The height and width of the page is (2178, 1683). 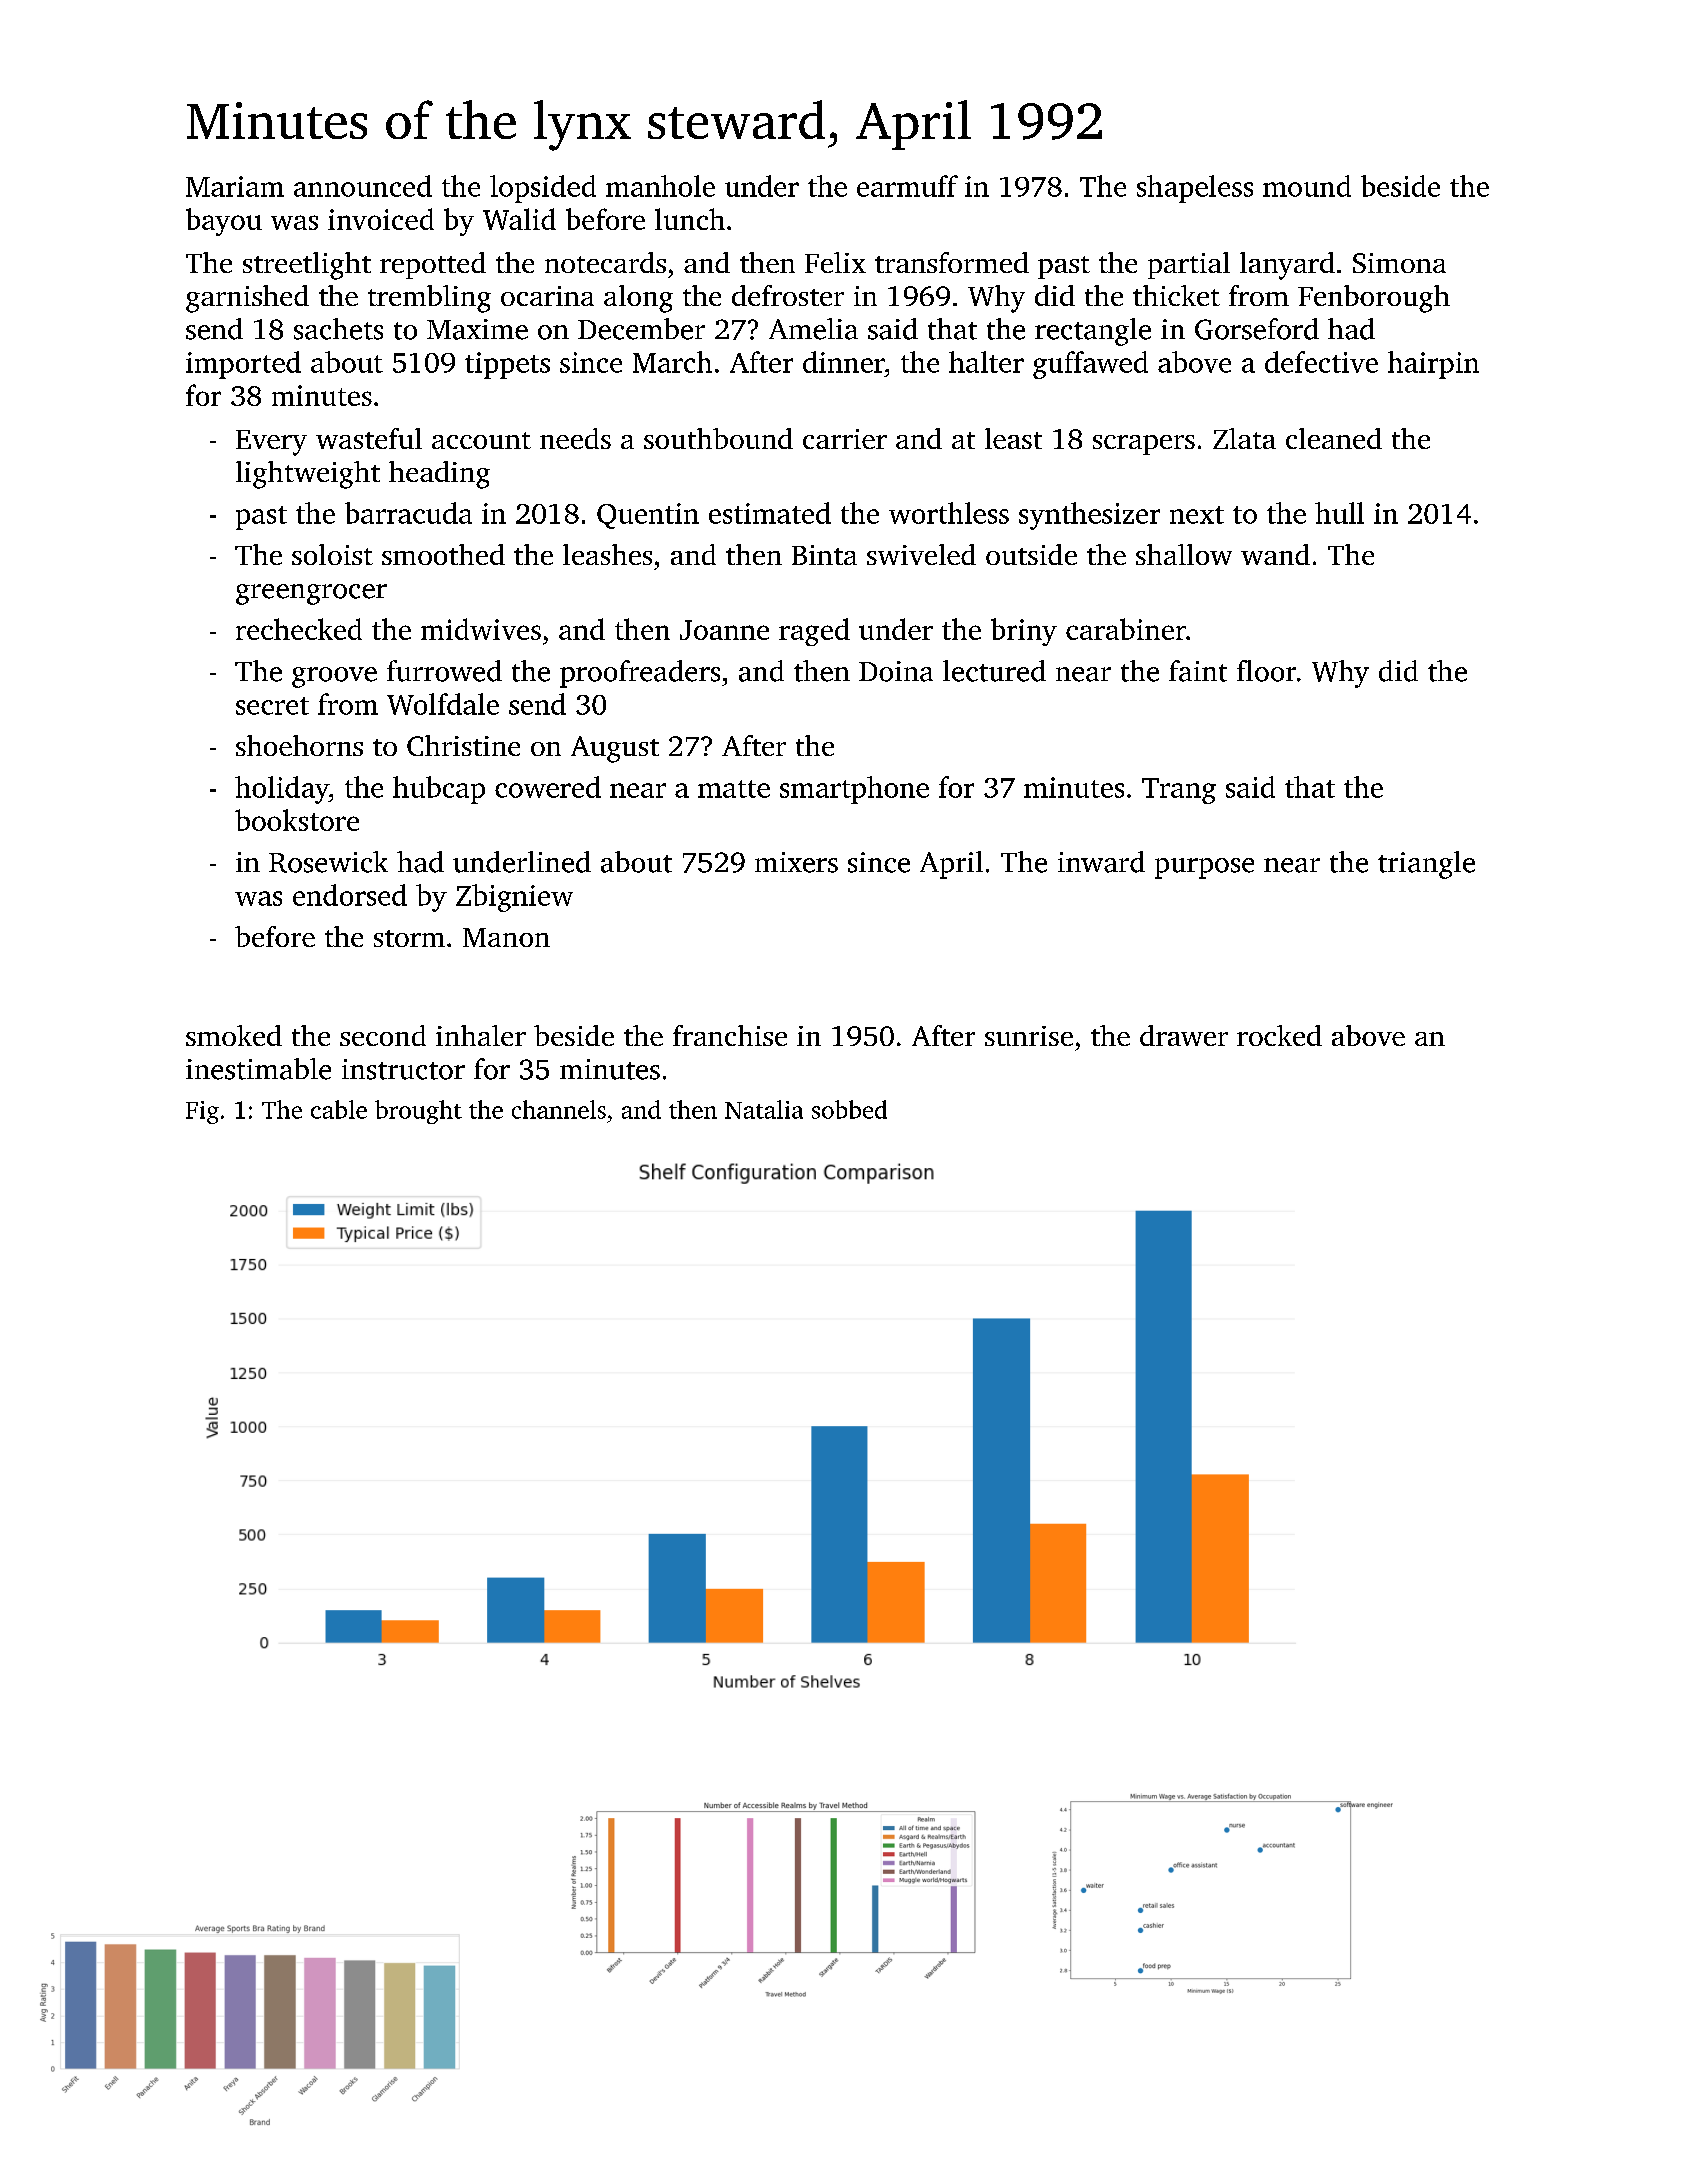 I want to click on Mariam, so click(x=235, y=186).
